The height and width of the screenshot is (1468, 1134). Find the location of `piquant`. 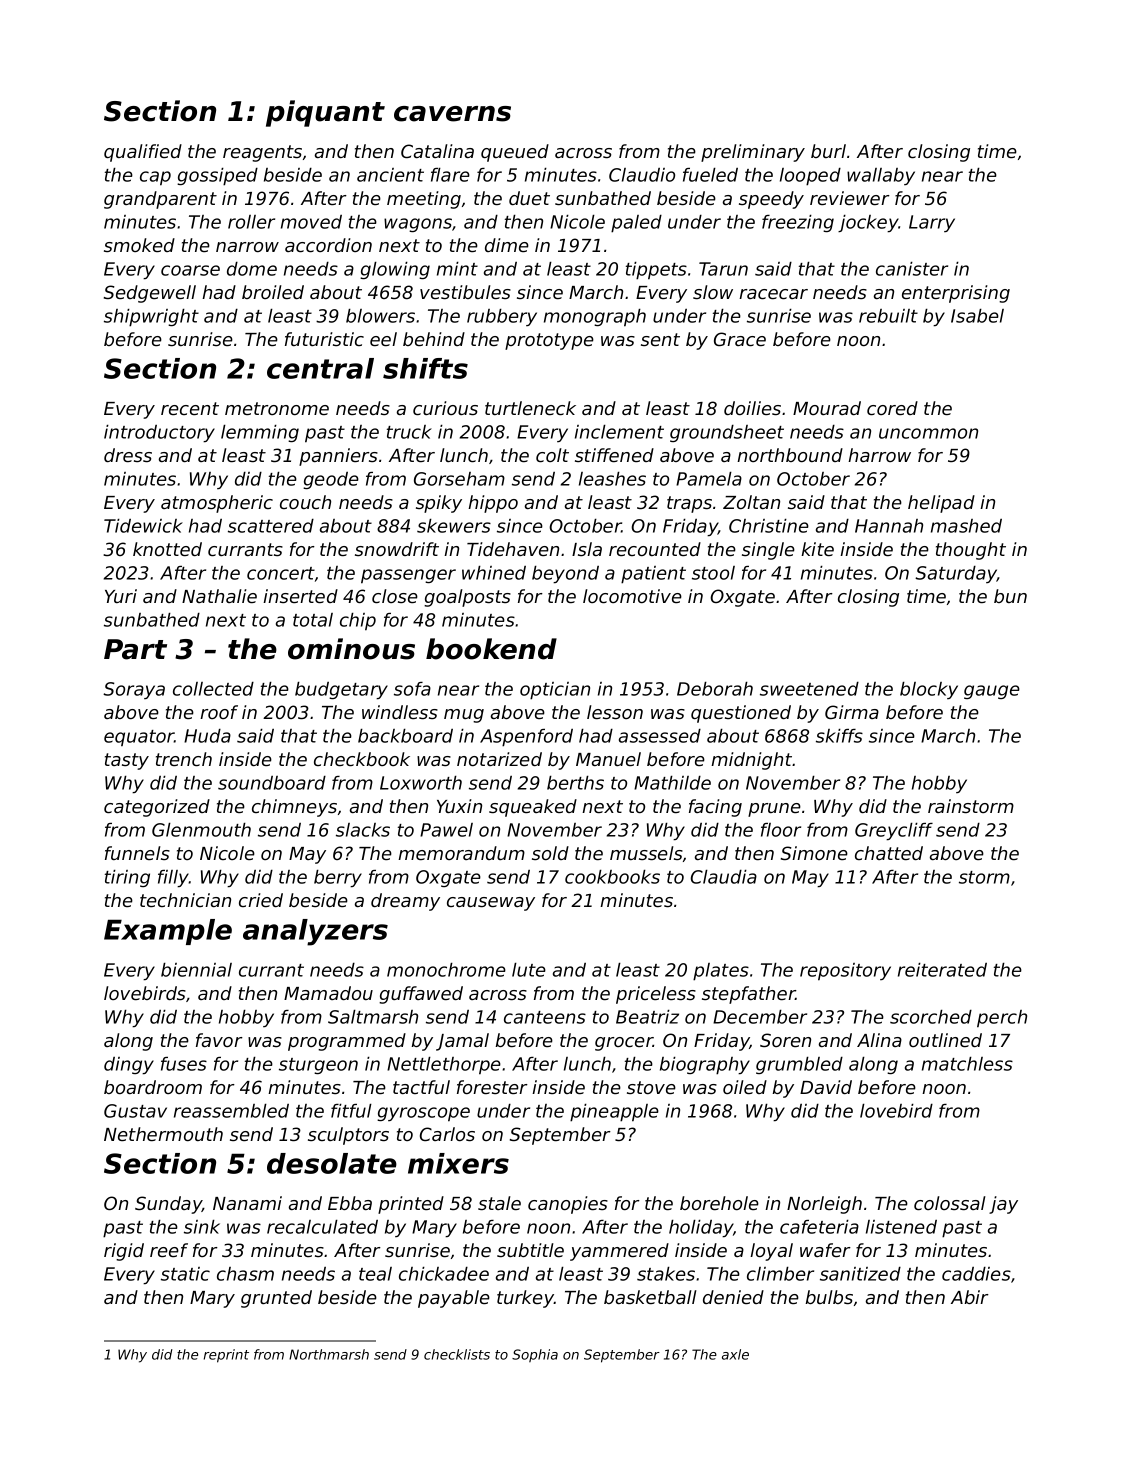

piquant is located at coordinates (325, 113).
